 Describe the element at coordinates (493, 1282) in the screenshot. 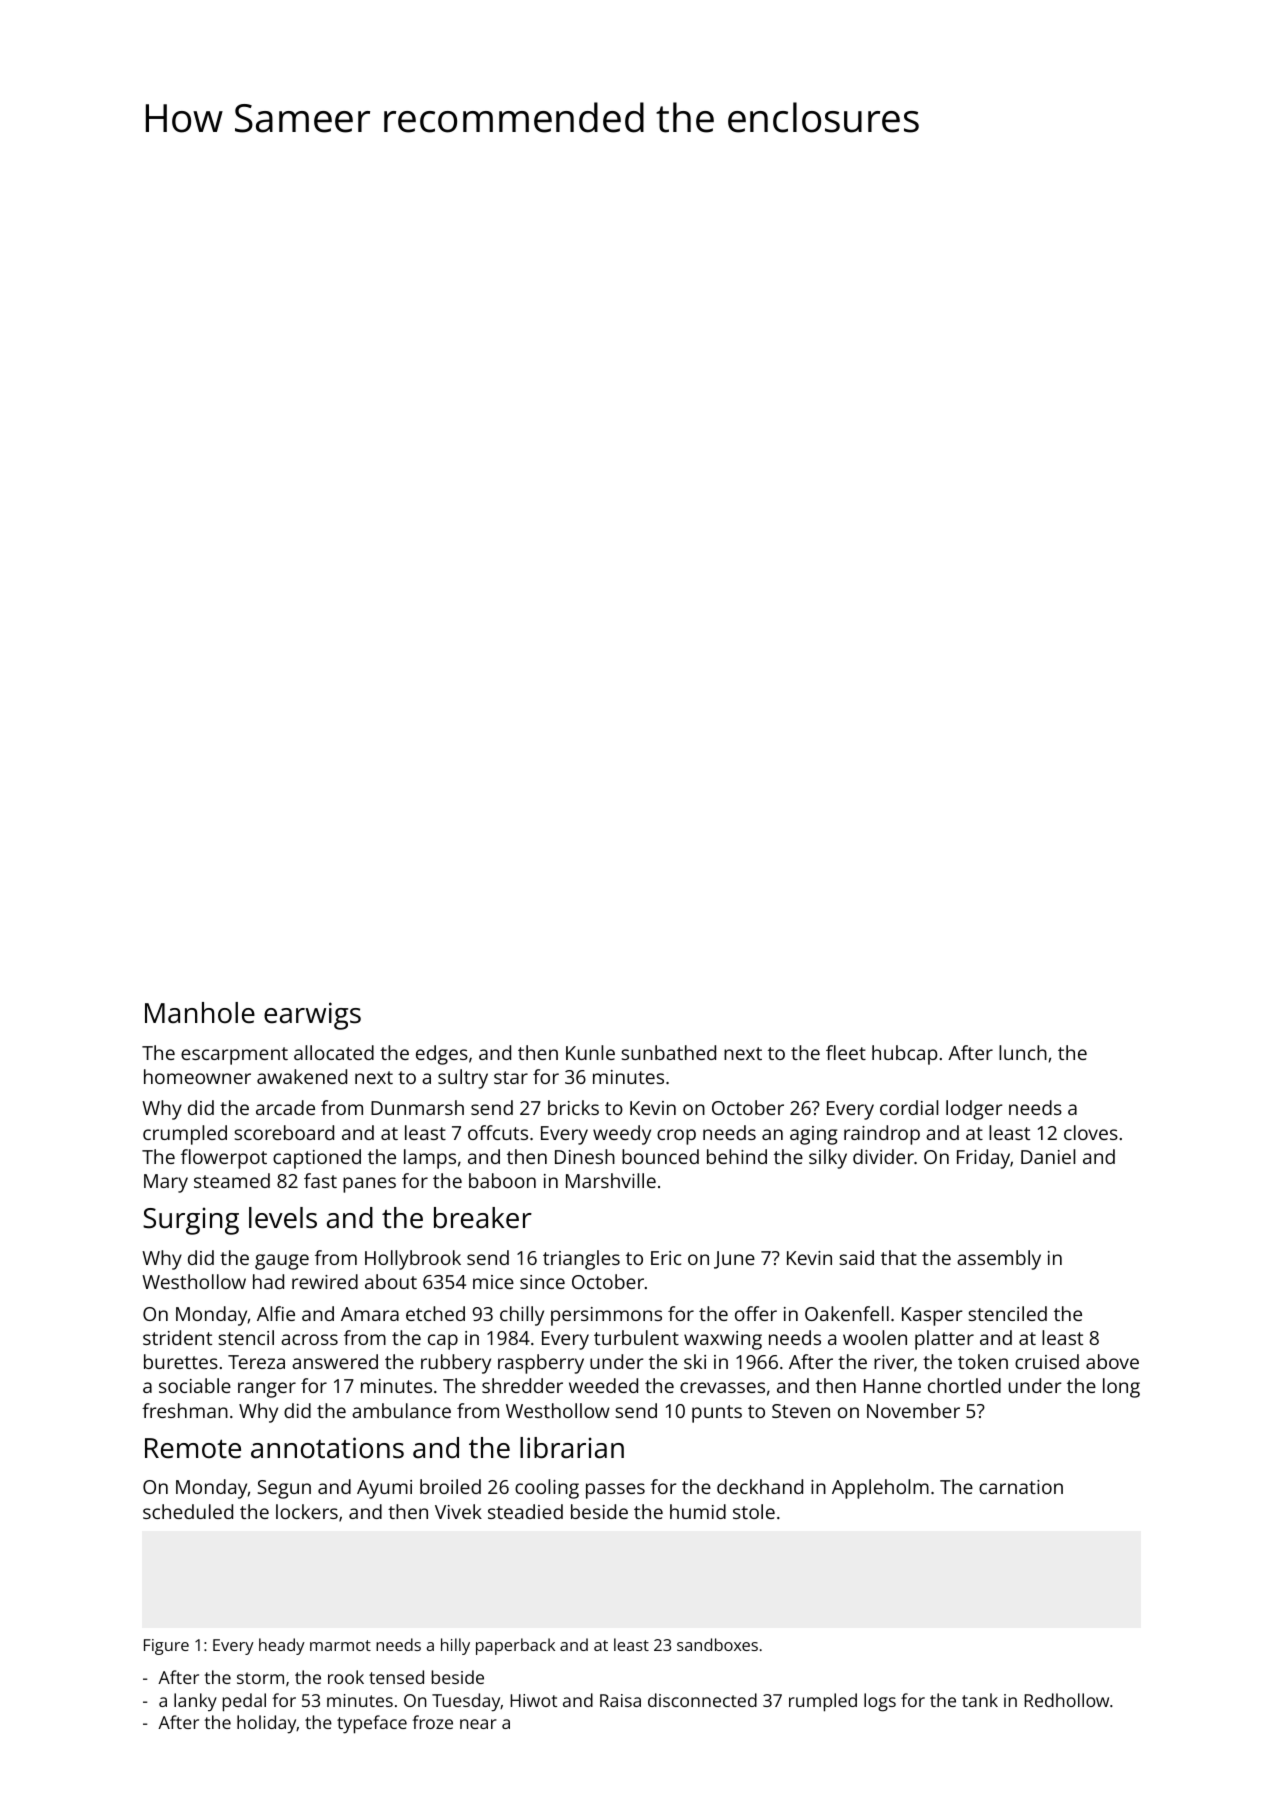

I see `mice` at that location.
